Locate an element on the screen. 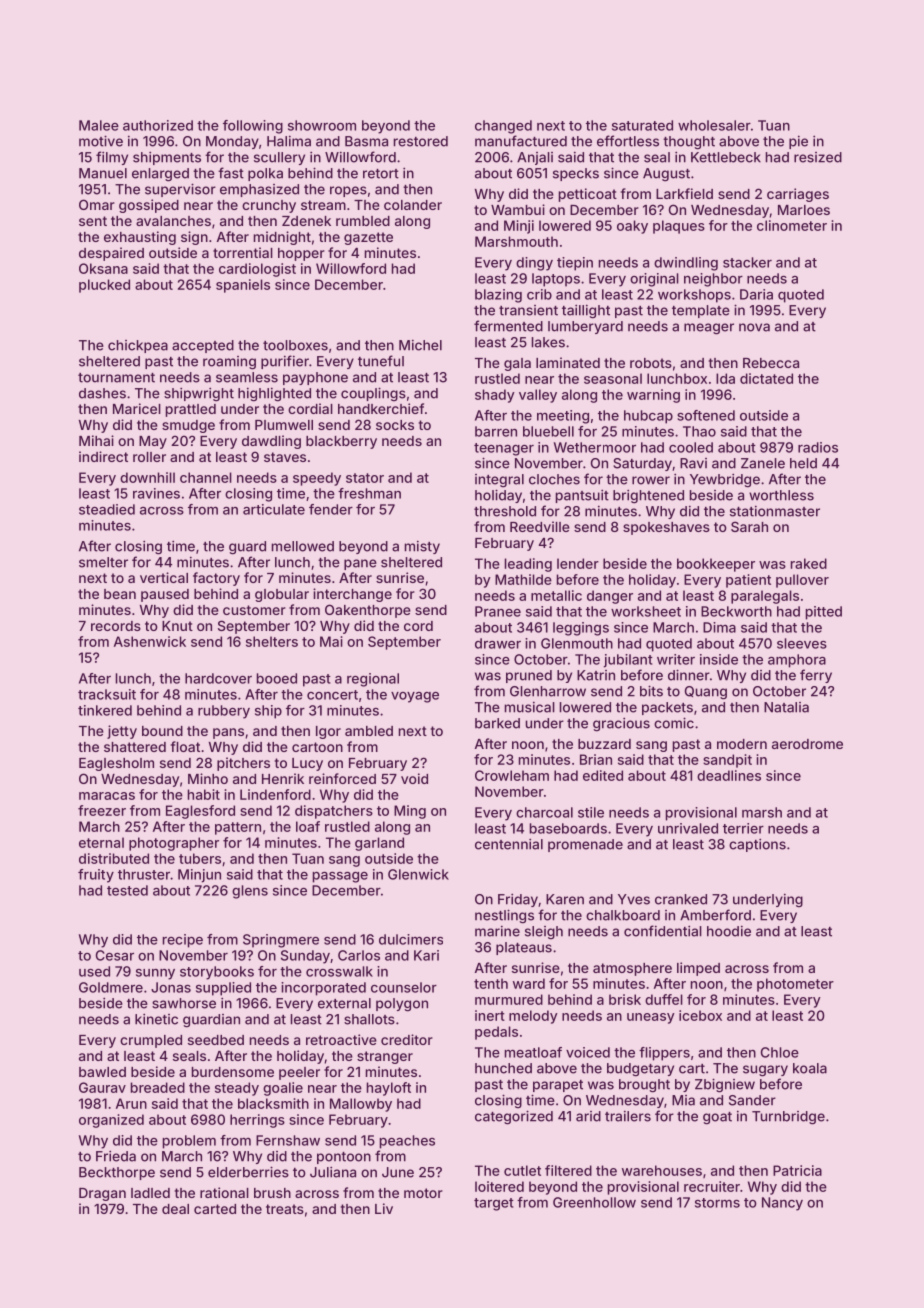 The width and height of the screenshot is (924, 1308). June is located at coordinates (398, 1172).
